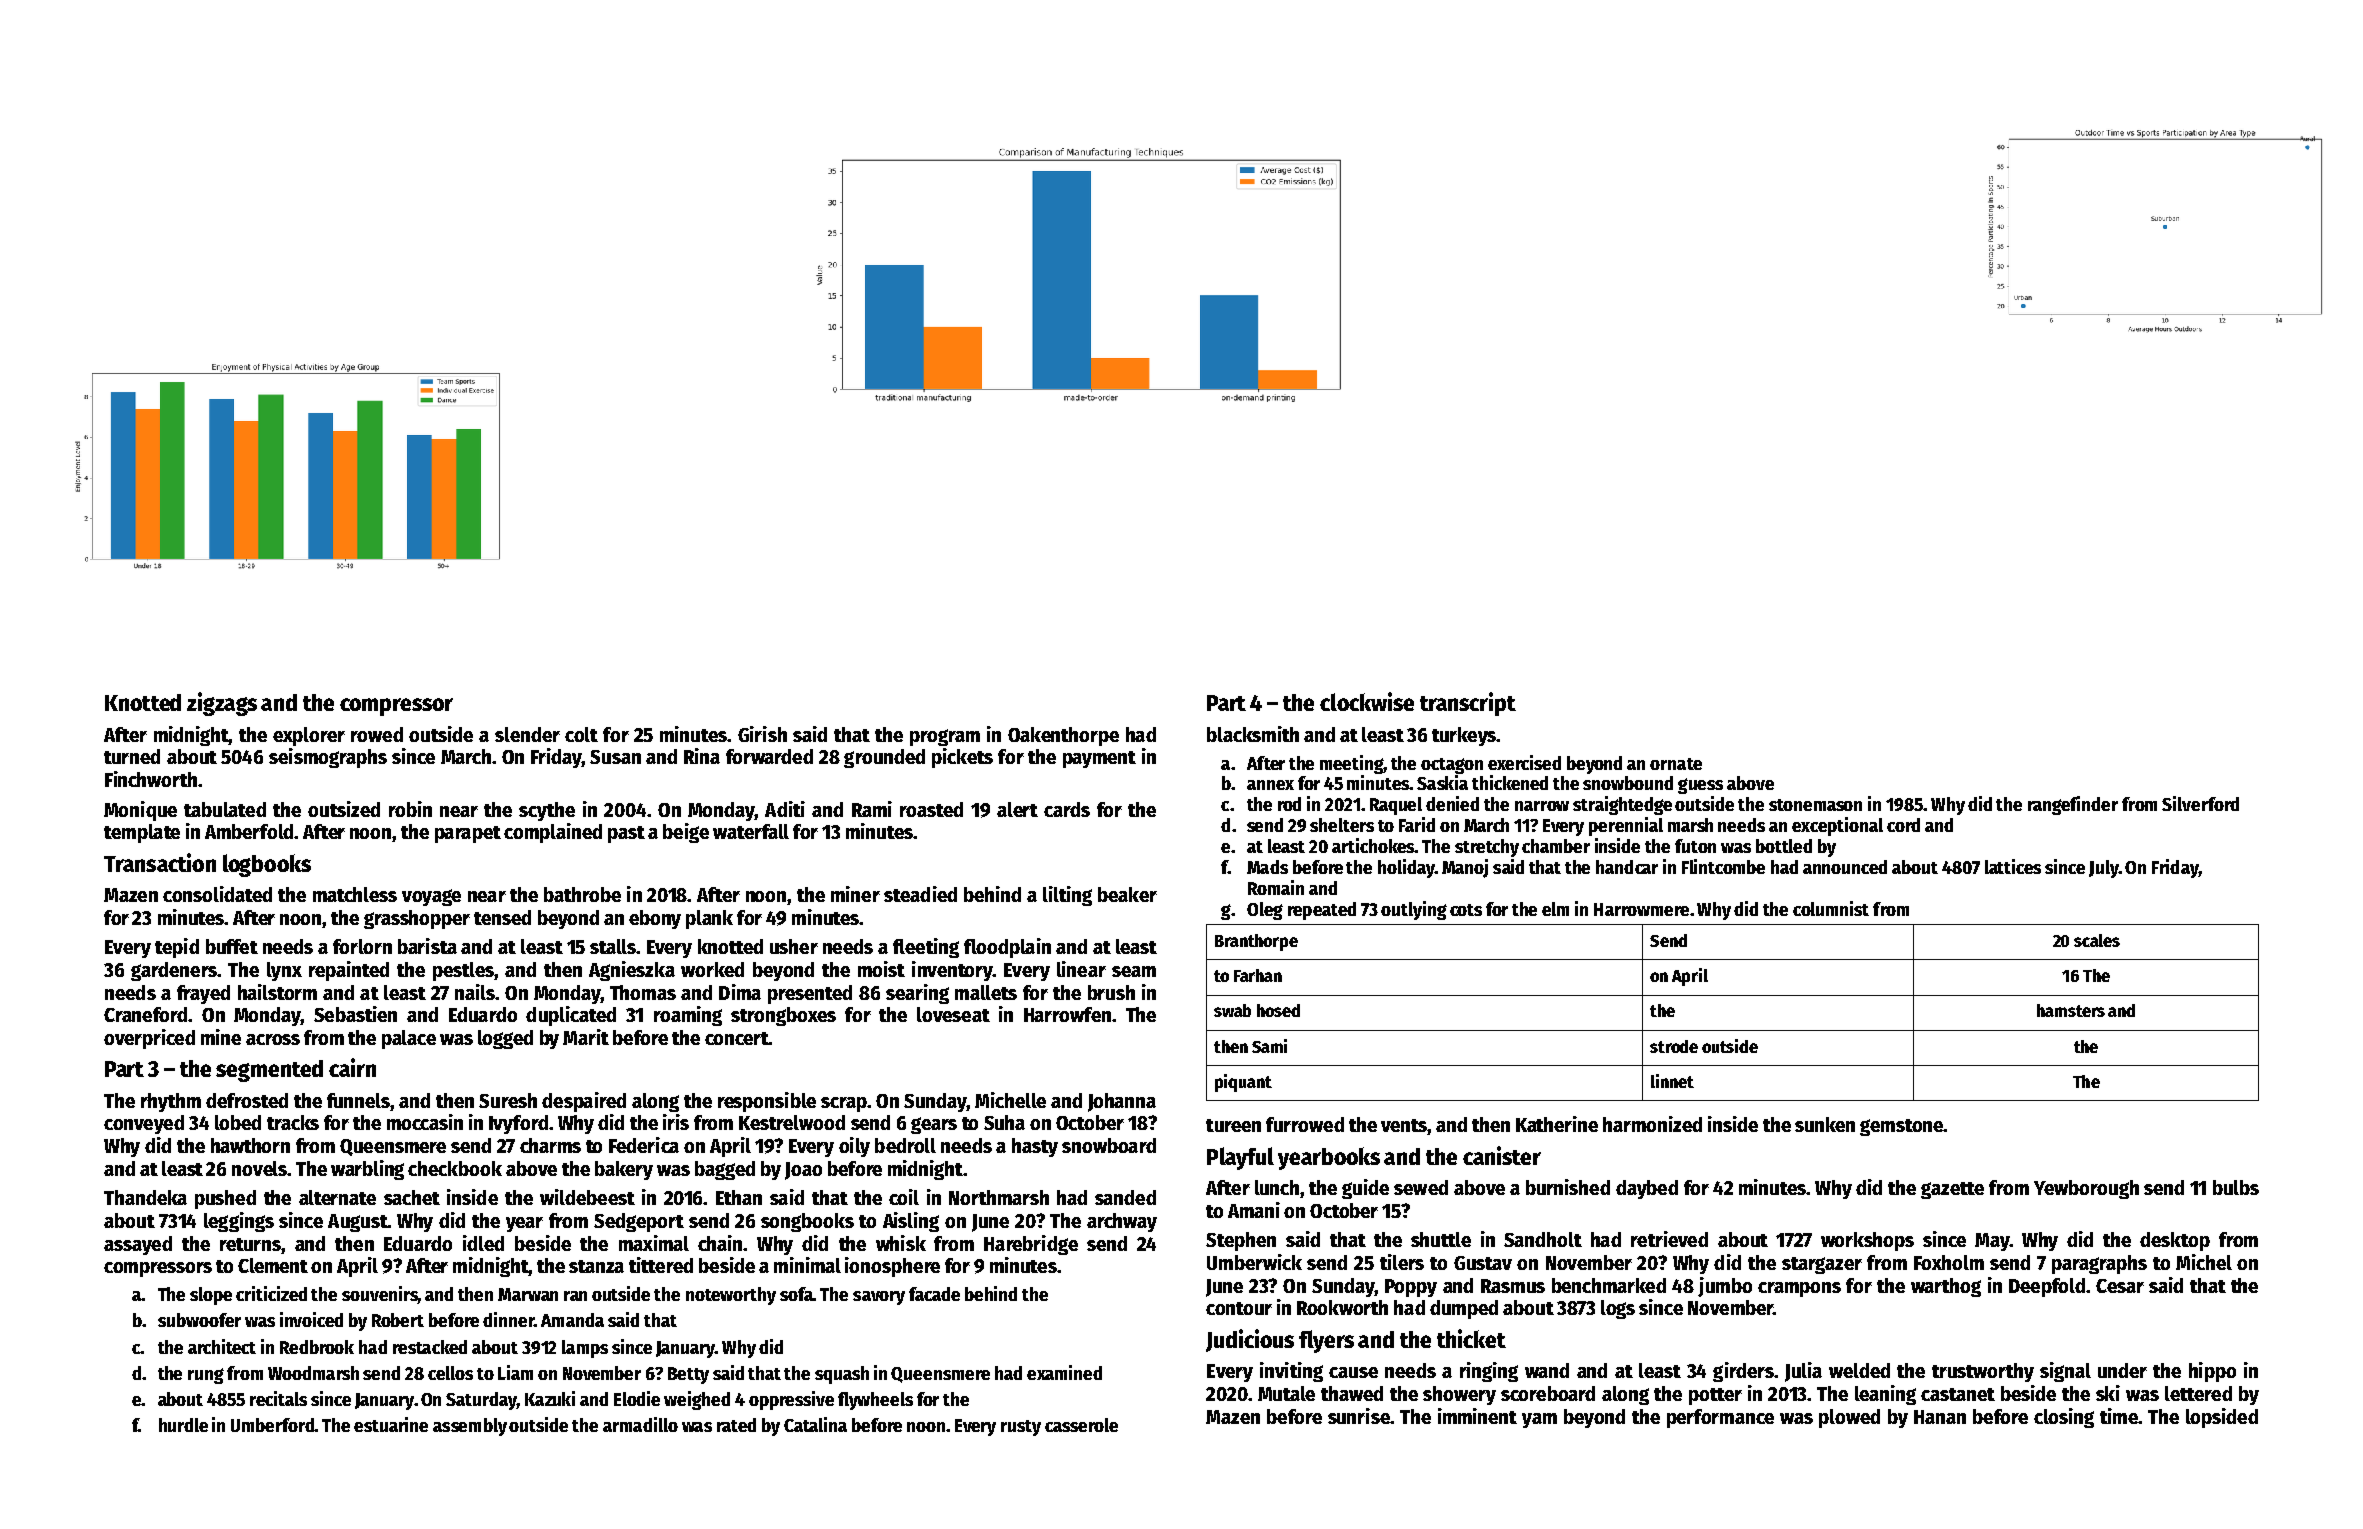 This page has width=2363, height=1529. What do you see at coordinates (450, 1373) in the page?
I see `cellos` at bounding box center [450, 1373].
